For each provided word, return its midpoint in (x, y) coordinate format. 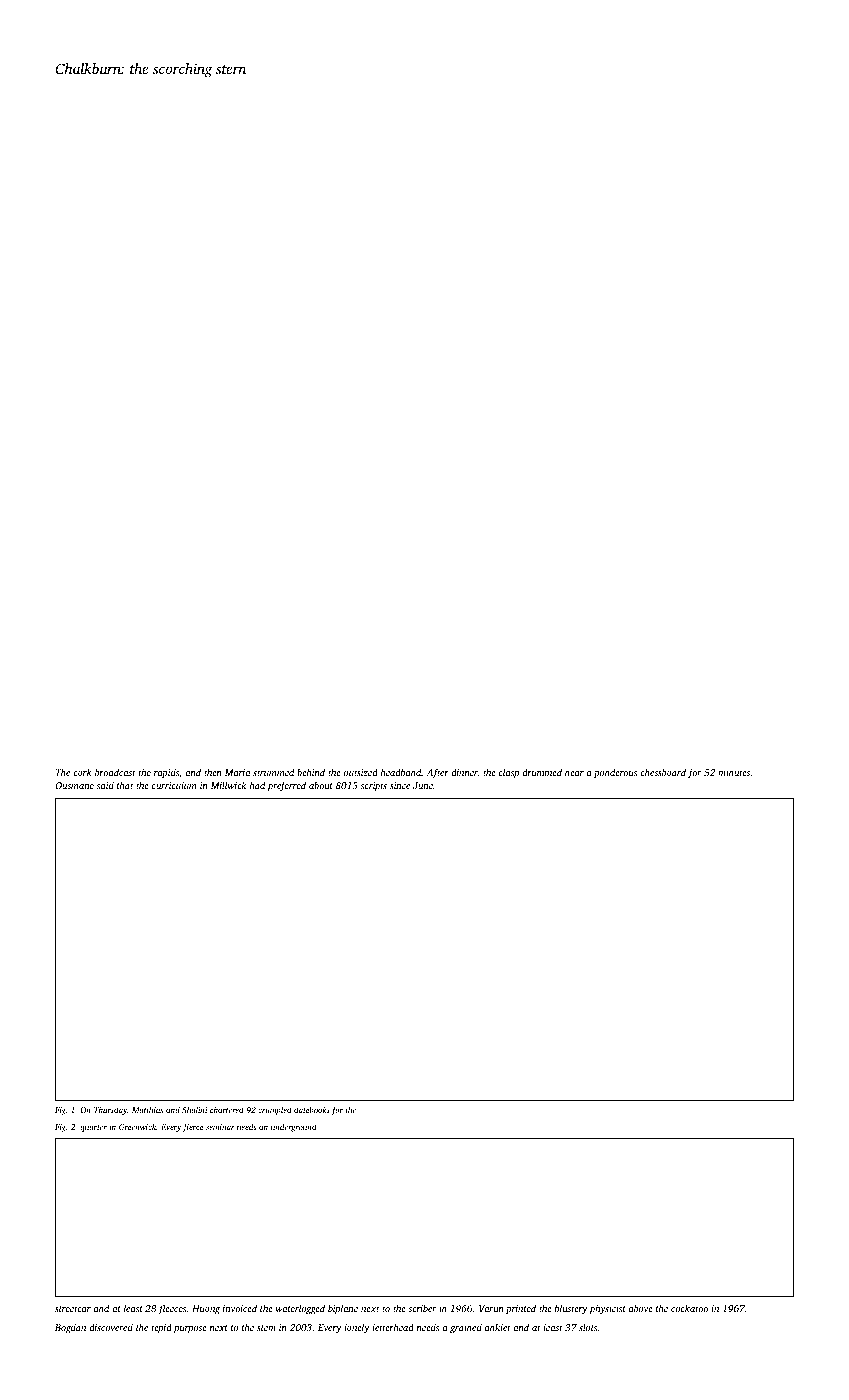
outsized (361, 772)
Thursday (110, 1110)
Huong (206, 1309)
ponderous (615, 773)
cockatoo (689, 1308)
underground (294, 1127)
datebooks (312, 1110)
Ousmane (74, 785)
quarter (93, 1128)
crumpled (275, 1110)
